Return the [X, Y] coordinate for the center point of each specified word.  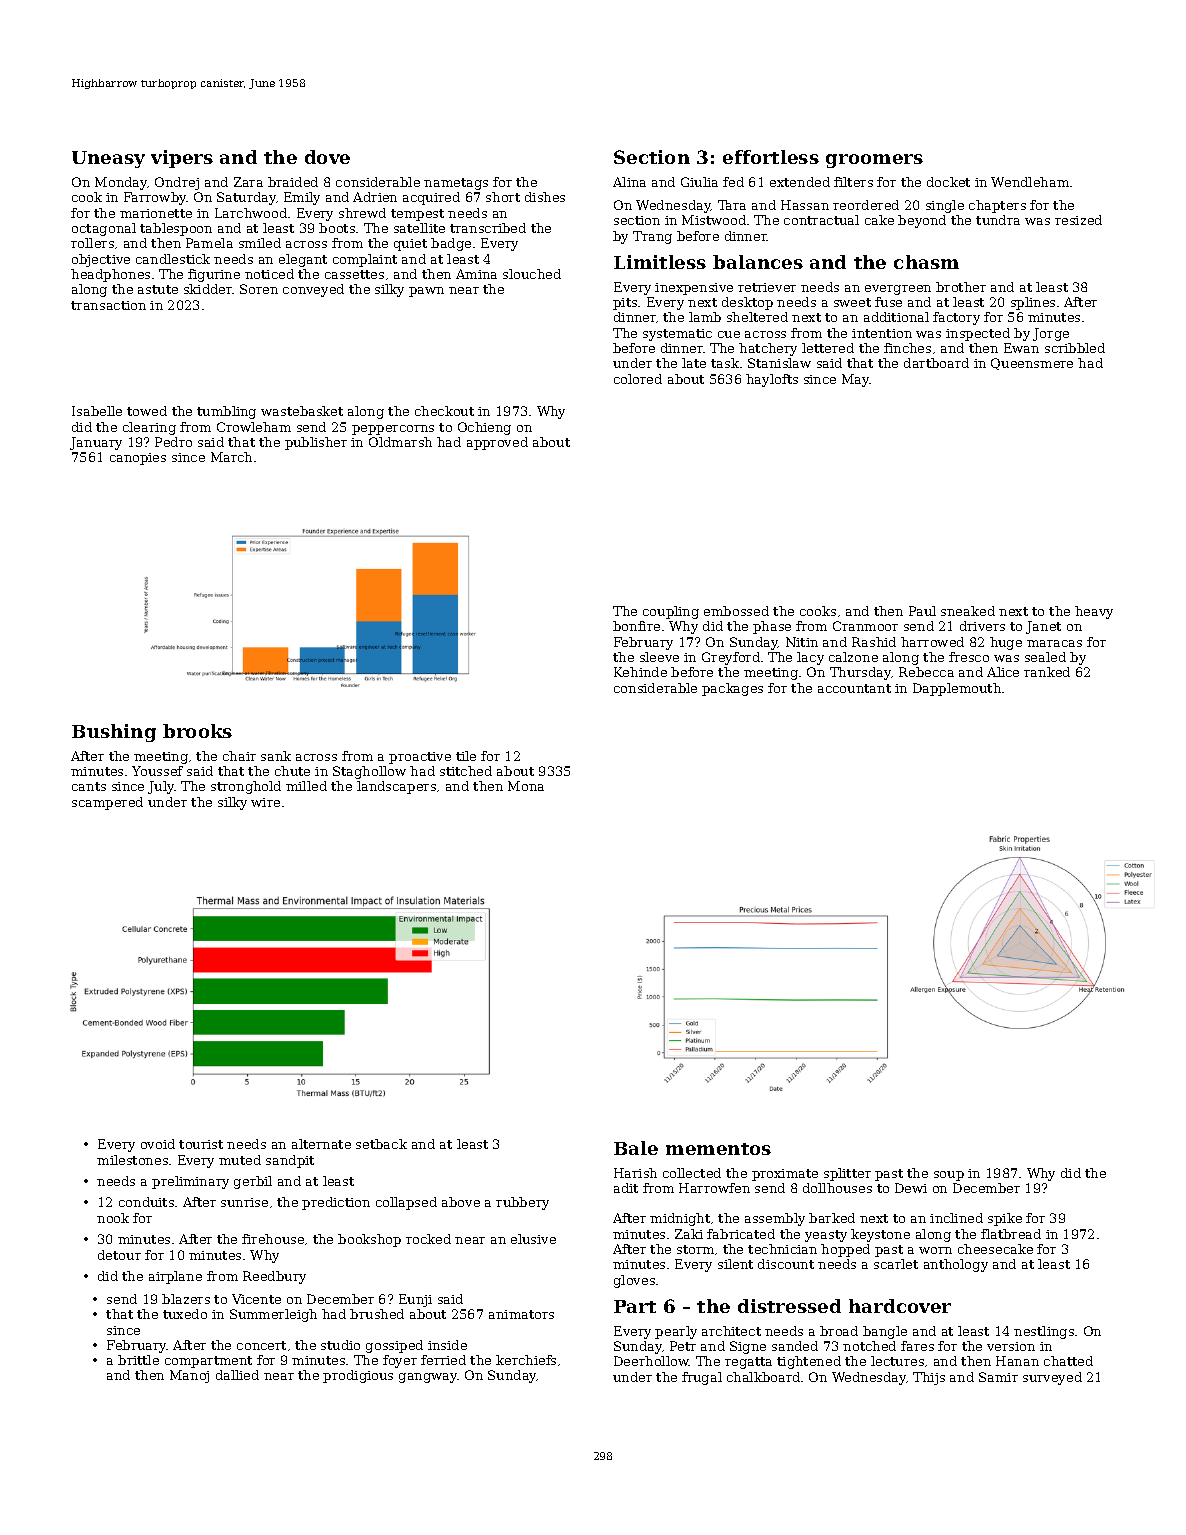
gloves [634, 1281]
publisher [316, 443]
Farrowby [155, 198]
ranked [1047, 672]
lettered [828, 348]
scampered [107, 803]
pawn [426, 292]
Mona [526, 786]
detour [119, 1255]
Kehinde [640, 672]
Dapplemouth [957, 689]
